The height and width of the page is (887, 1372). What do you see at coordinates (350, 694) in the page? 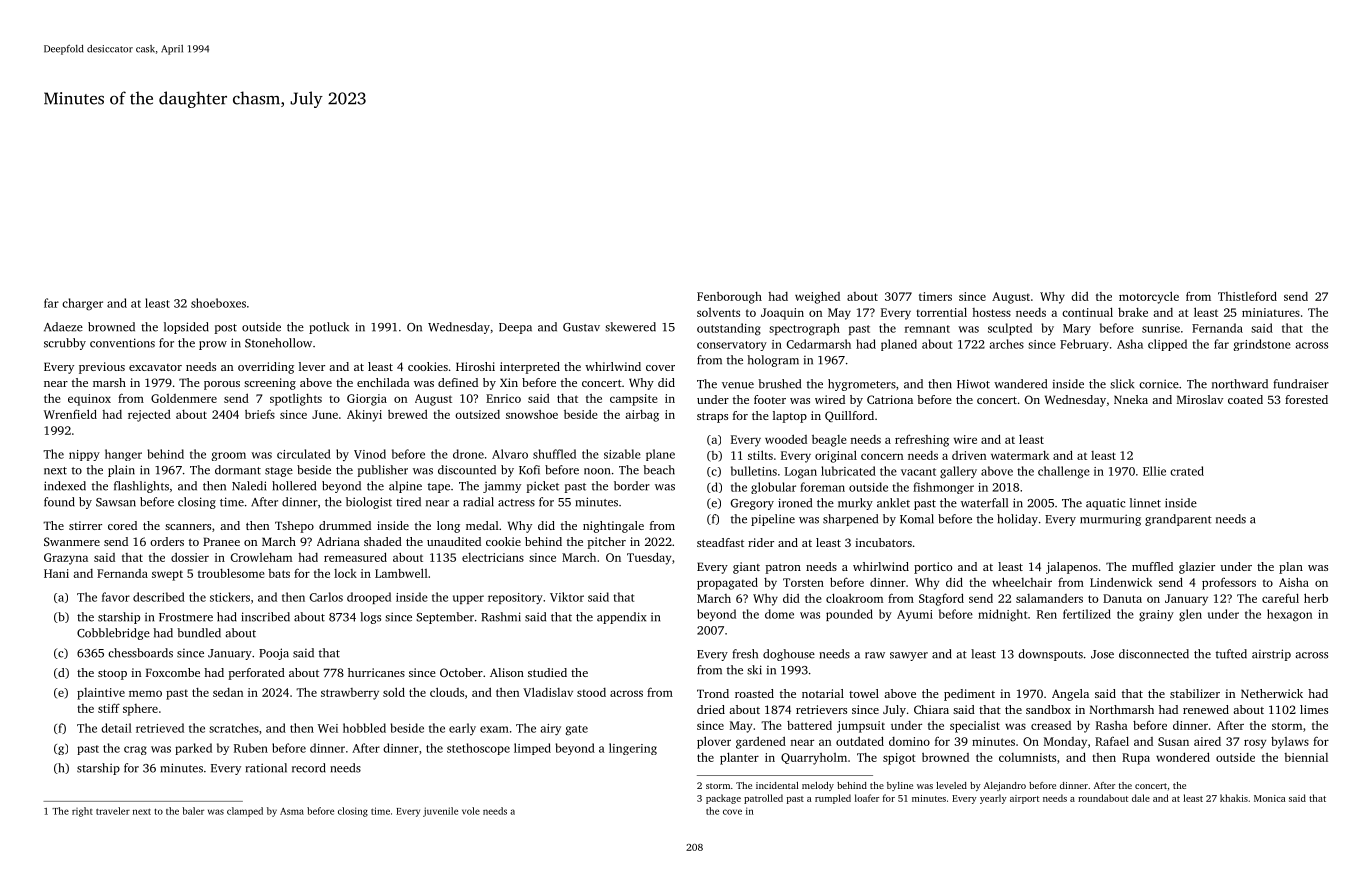
I see `strawberry` at bounding box center [350, 694].
